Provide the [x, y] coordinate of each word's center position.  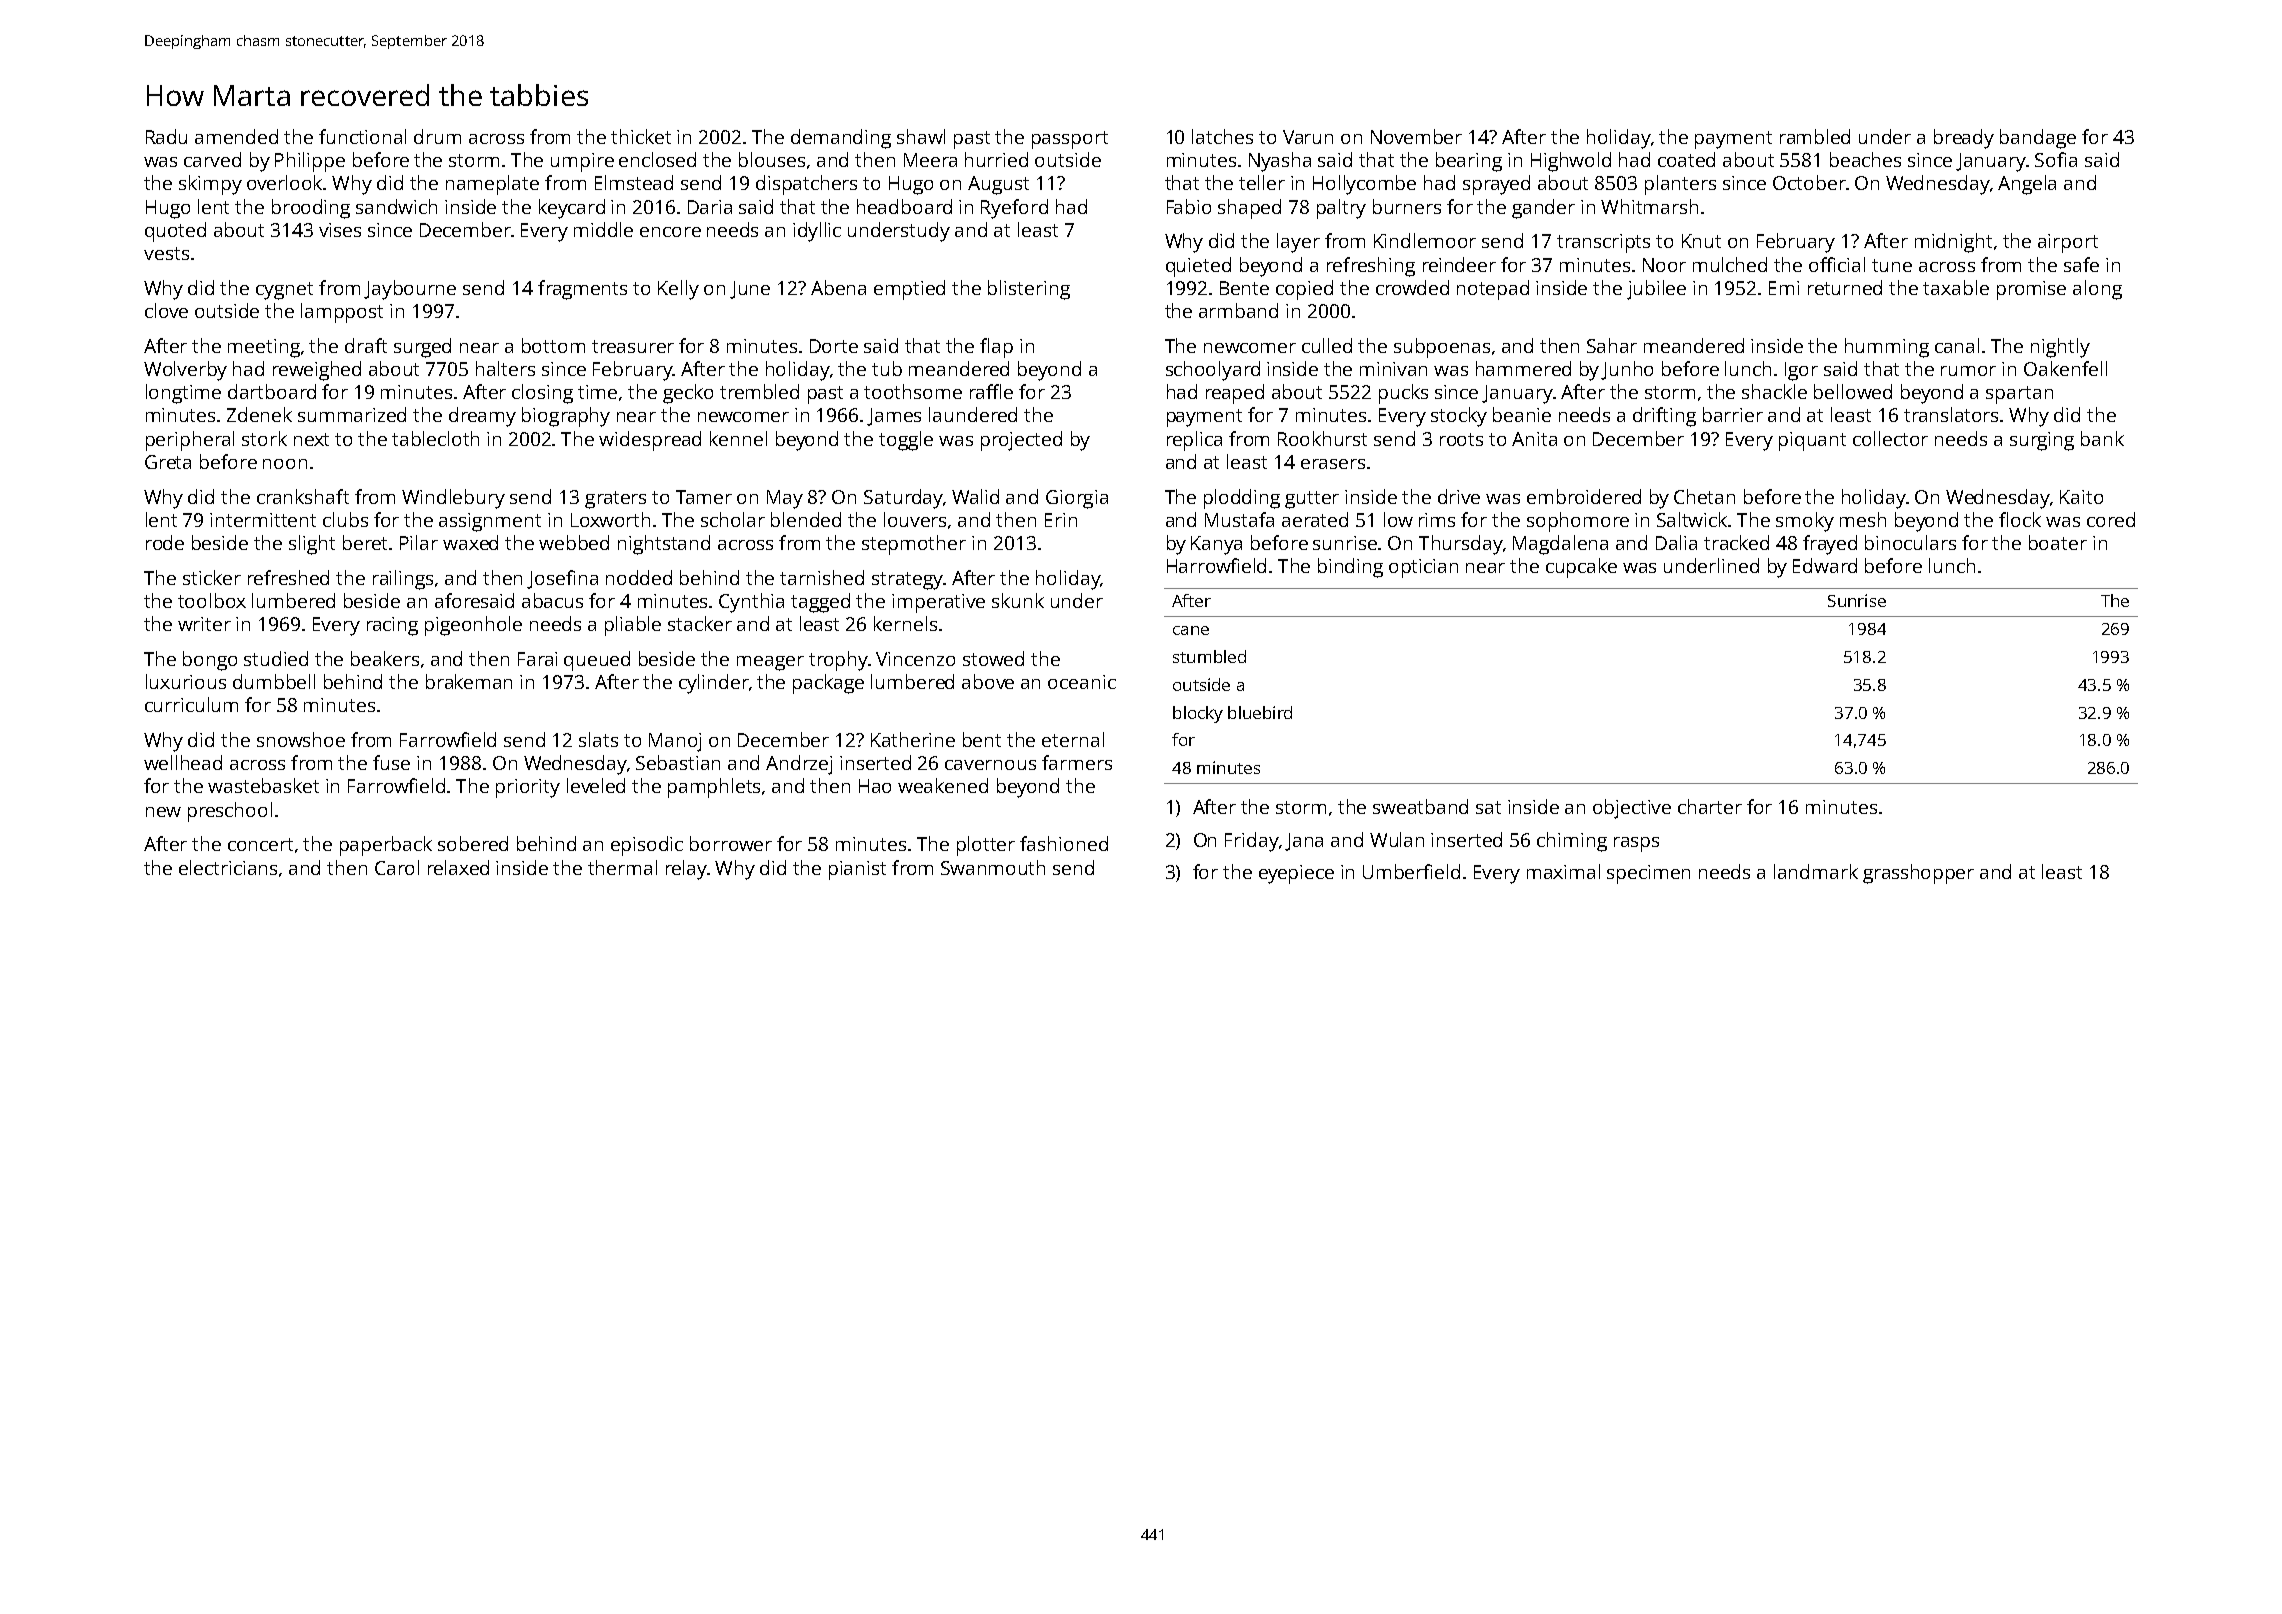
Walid [975, 496]
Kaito [2081, 497]
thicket [641, 136]
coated [1686, 159]
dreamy [482, 417]
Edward [1825, 565]
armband [1238, 310]
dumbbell [274, 681]
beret [365, 542]
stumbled [1209, 656]
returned [1845, 287]
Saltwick [1693, 519]
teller [1262, 182]
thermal [622, 867]
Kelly [678, 290]
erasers [1333, 464]
